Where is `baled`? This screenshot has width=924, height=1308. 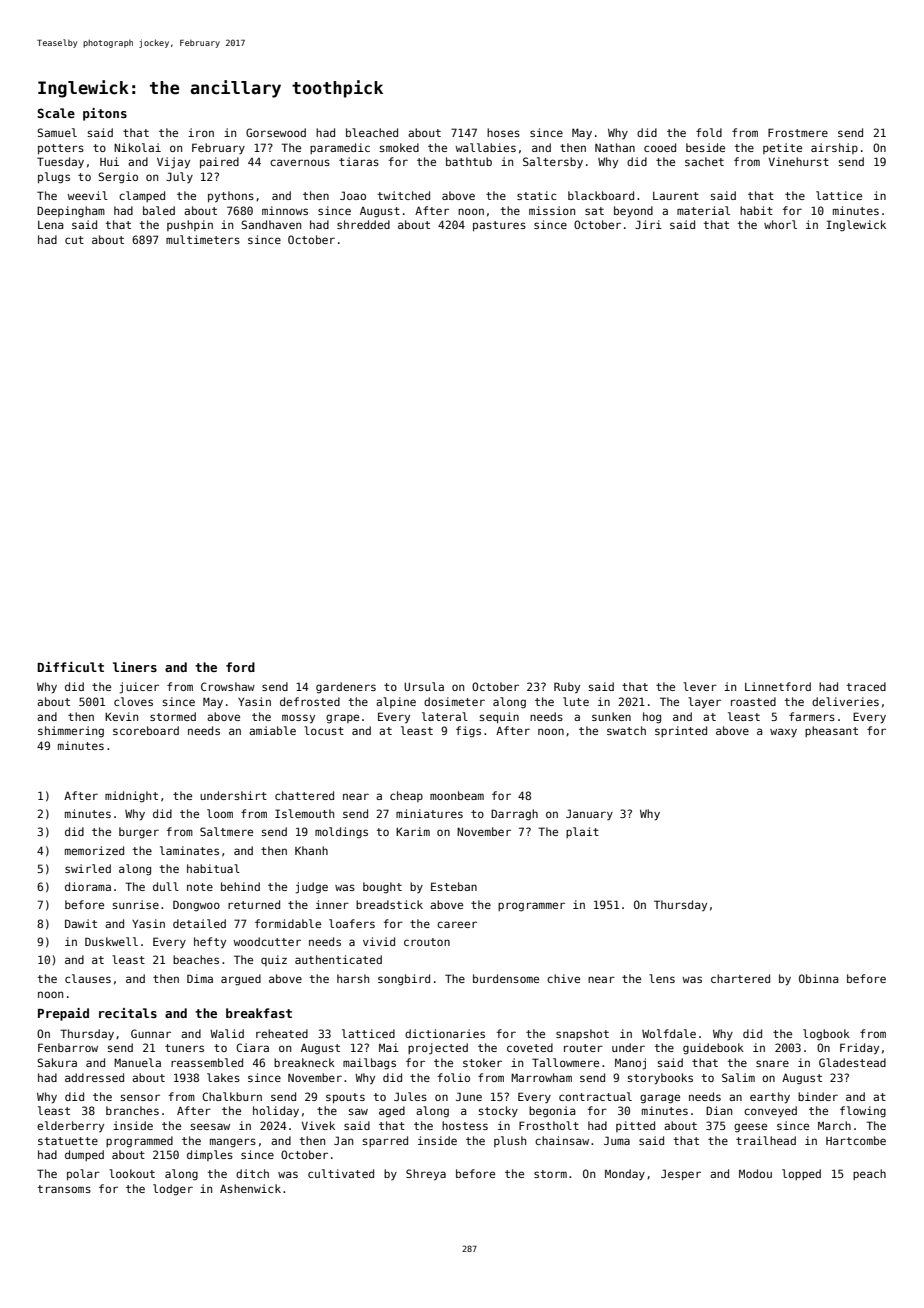 baled is located at coordinates (159, 210).
